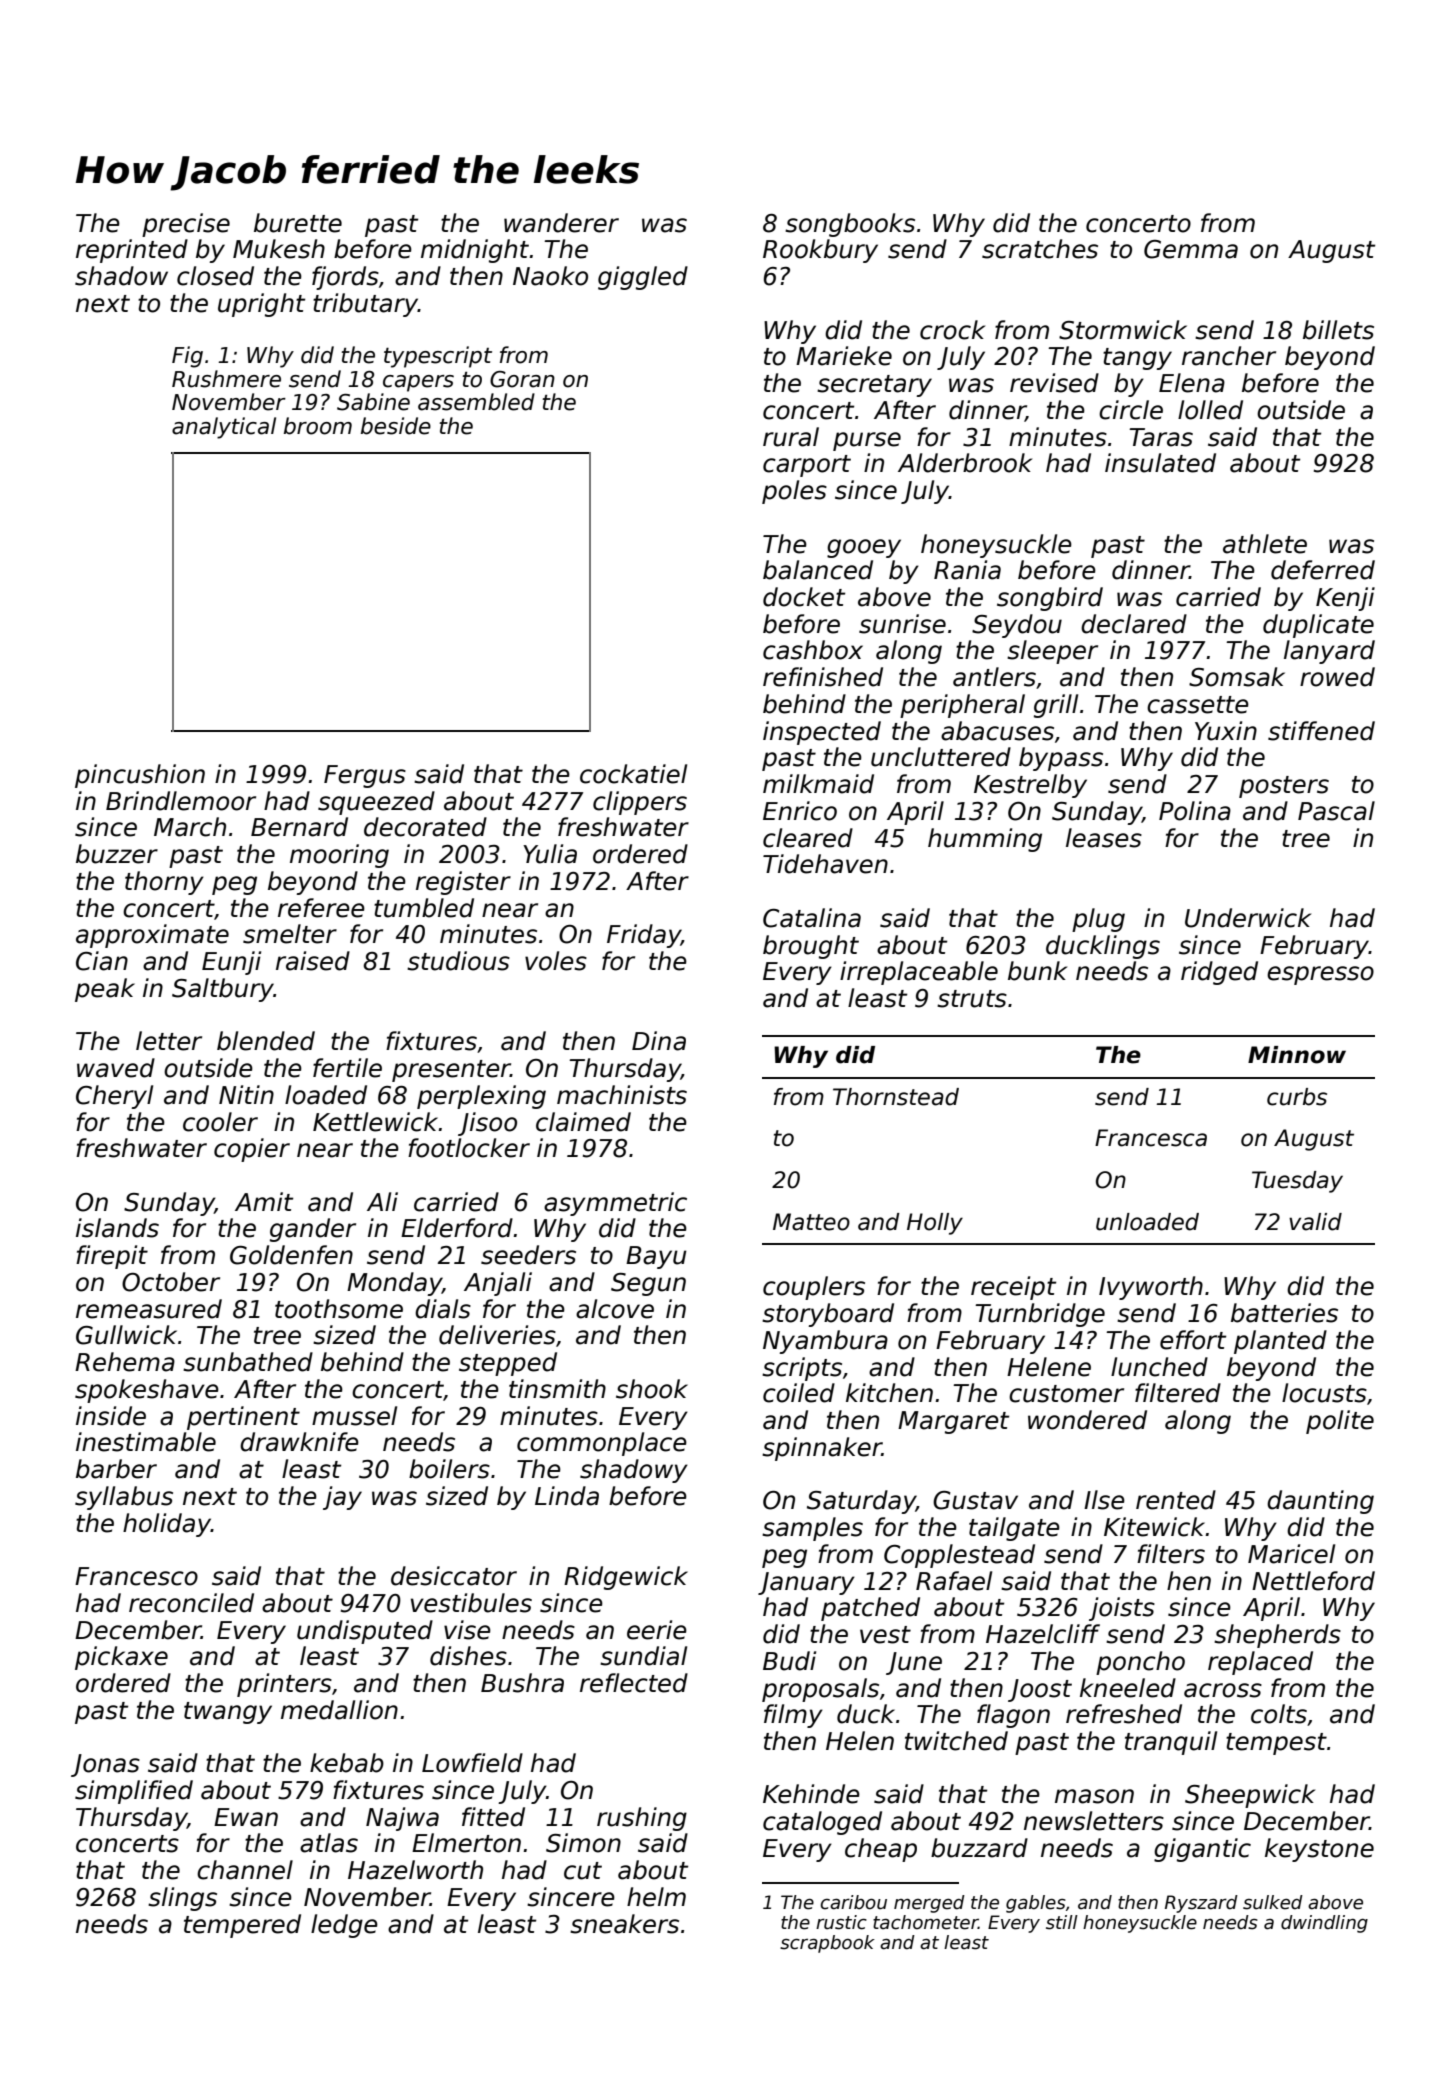 Image resolution: width=1450 pixels, height=2100 pixels. I want to click on wanderer, so click(561, 223).
